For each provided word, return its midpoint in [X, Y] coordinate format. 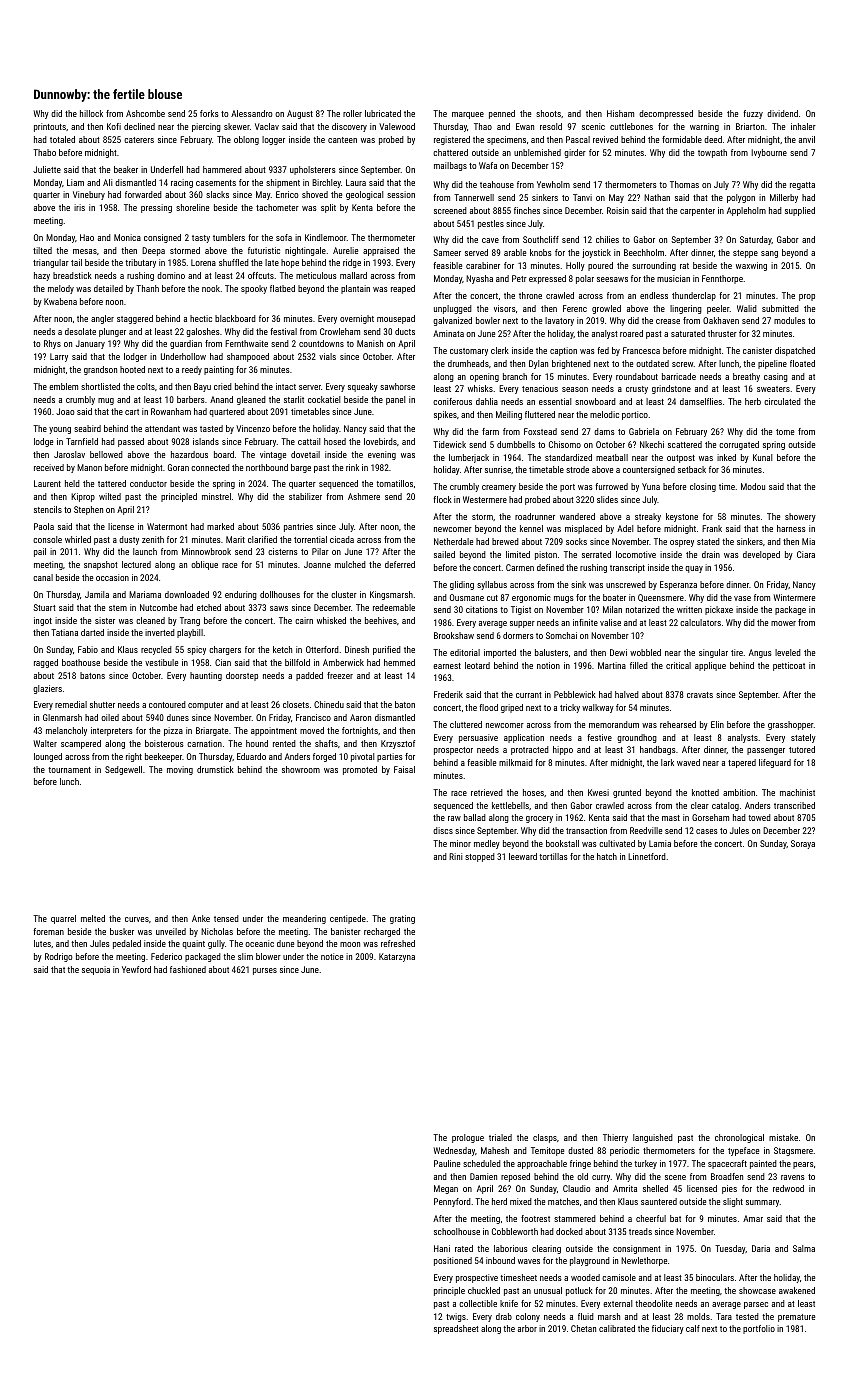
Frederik [448, 694]
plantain [355, 289]
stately [803, 738]
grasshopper [791, 725]
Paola [44, 526]
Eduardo [251, 756]
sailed [444, 554]
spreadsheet [456, 1329]
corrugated [739, 445]
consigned [162, 238]
